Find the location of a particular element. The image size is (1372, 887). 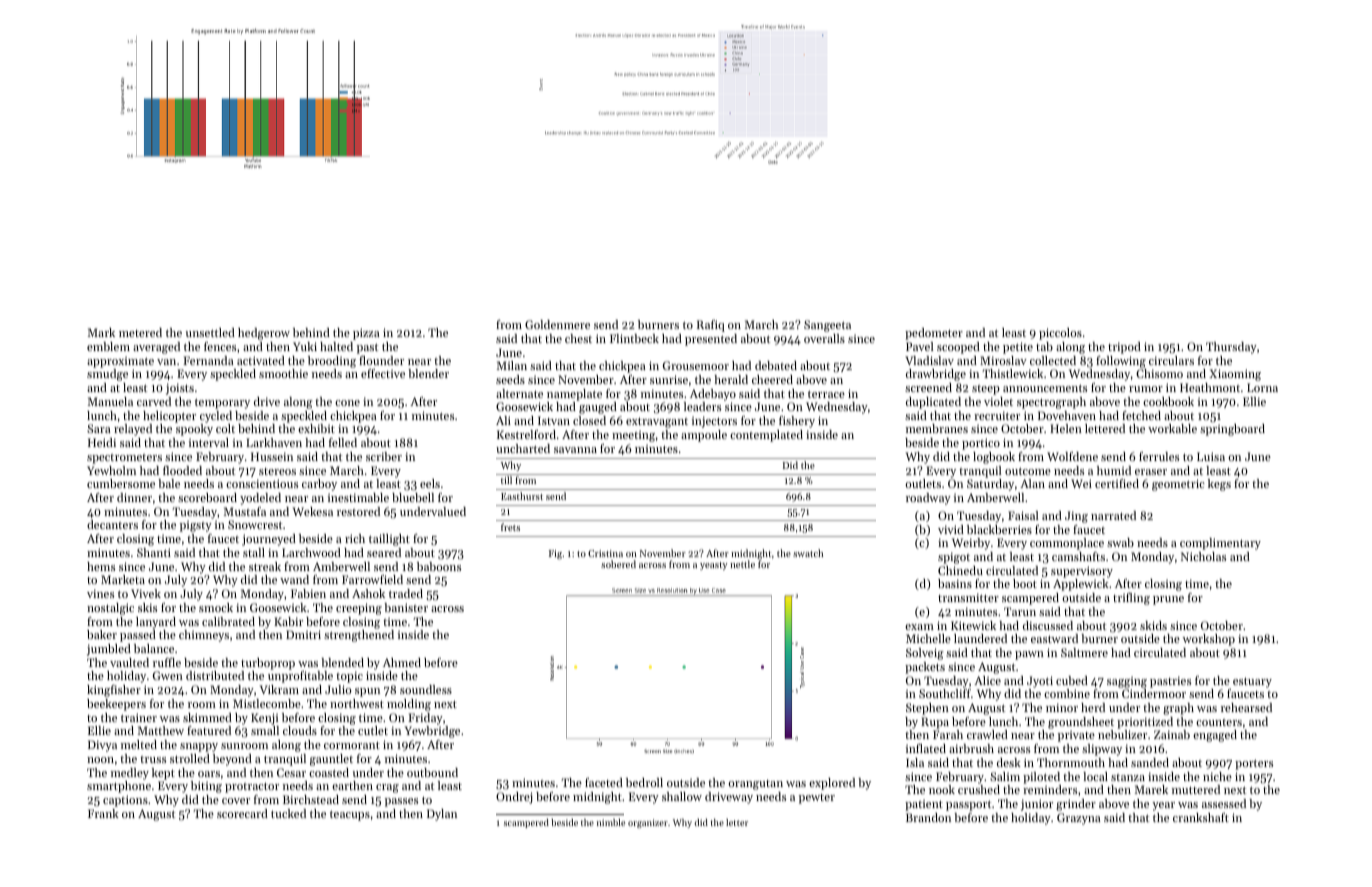

soundless is located at coordinates (426, 689).
